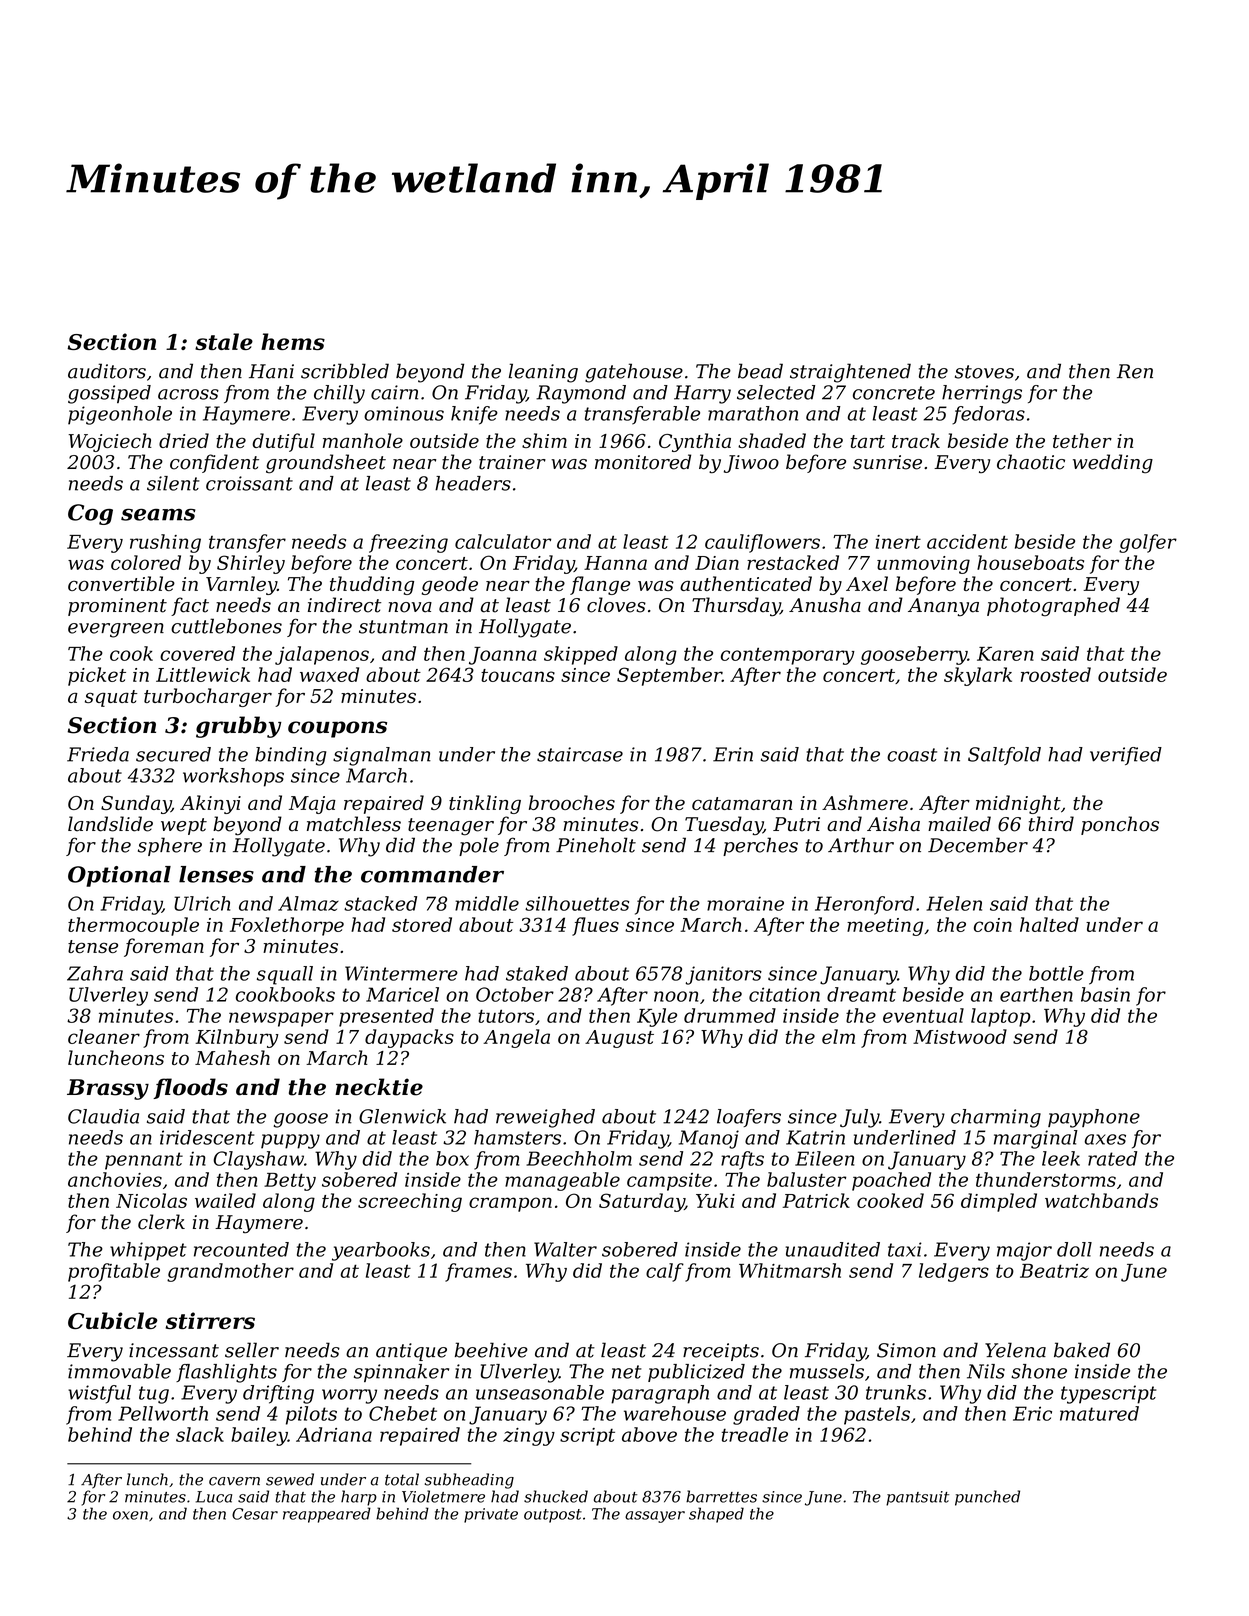  Describe the element at coordinates (540, 1392) in the screenshot. I see `unseasonable` at that location.
